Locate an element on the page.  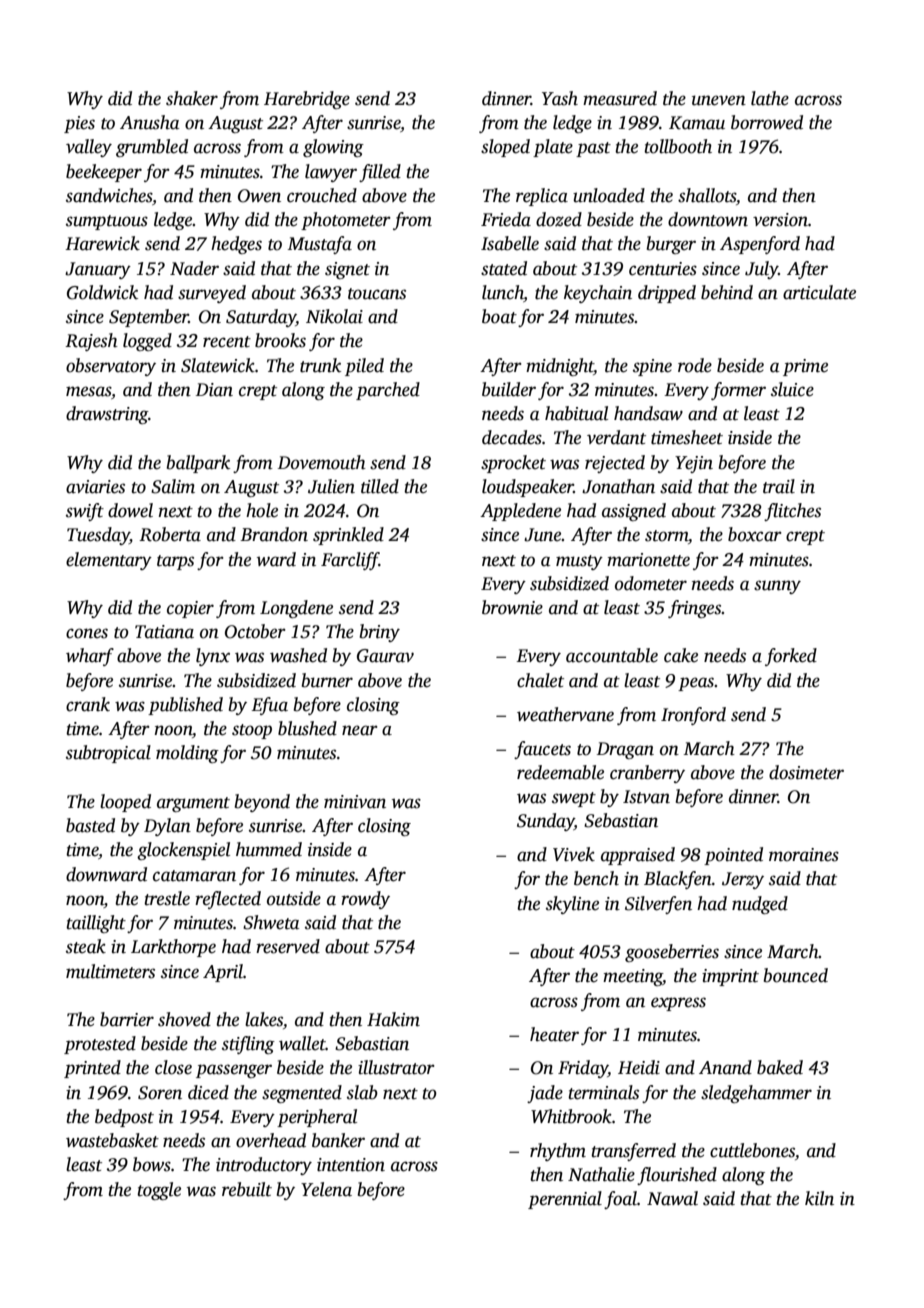
grumbled is located at coordinates (152, 148).
